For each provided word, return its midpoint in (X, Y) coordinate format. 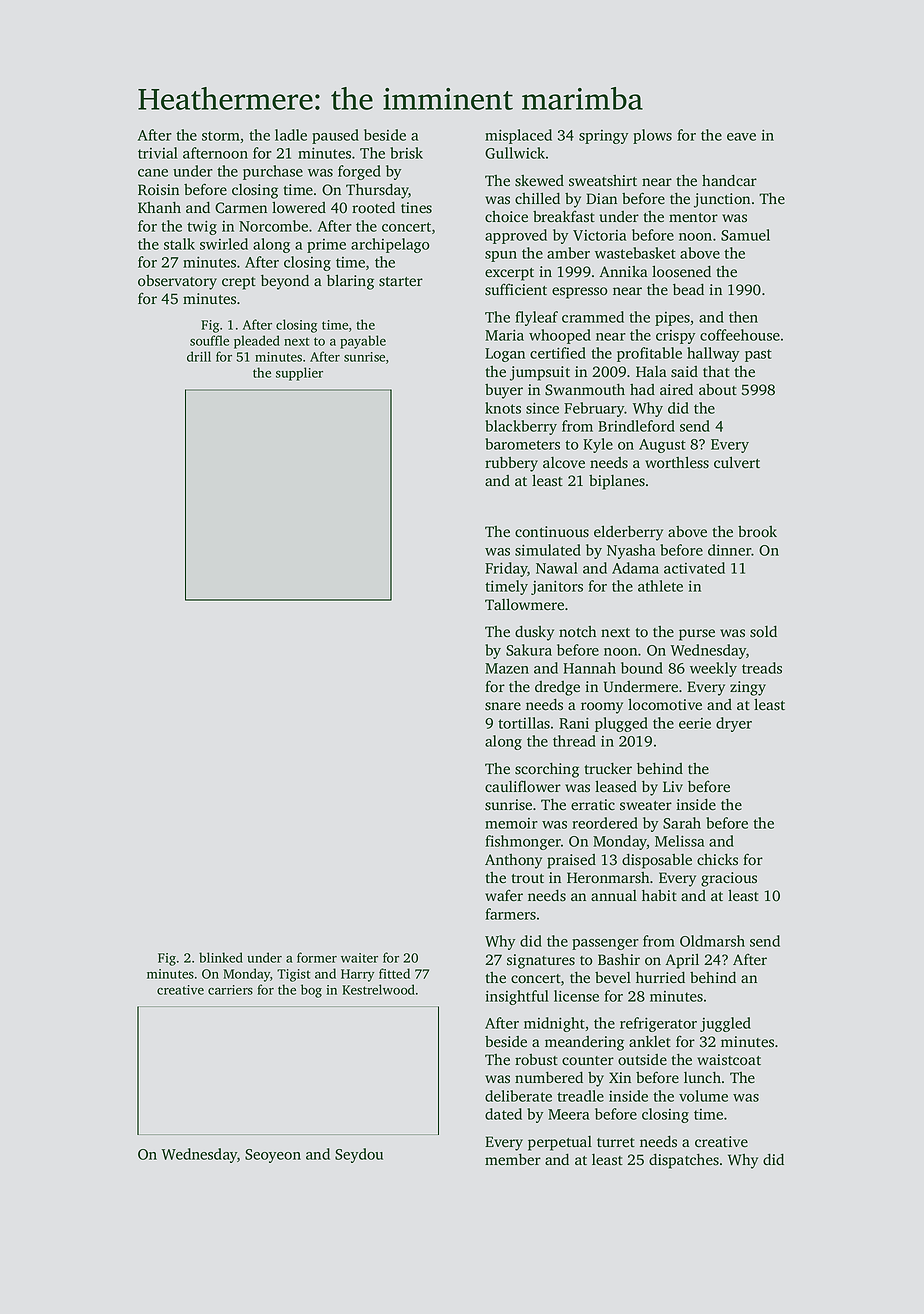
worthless (677, 462)
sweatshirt (603, 181)
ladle (291, 135)
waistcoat (729, 1060)
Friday (506, 569)
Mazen (507, 668)
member (513, 1159)
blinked (221, 957)
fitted (394, 973)
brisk (406, 153)
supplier (299, 374)
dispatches (684, 1161)
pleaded (257, 342)
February (594, 409)
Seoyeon (273, 1156)
